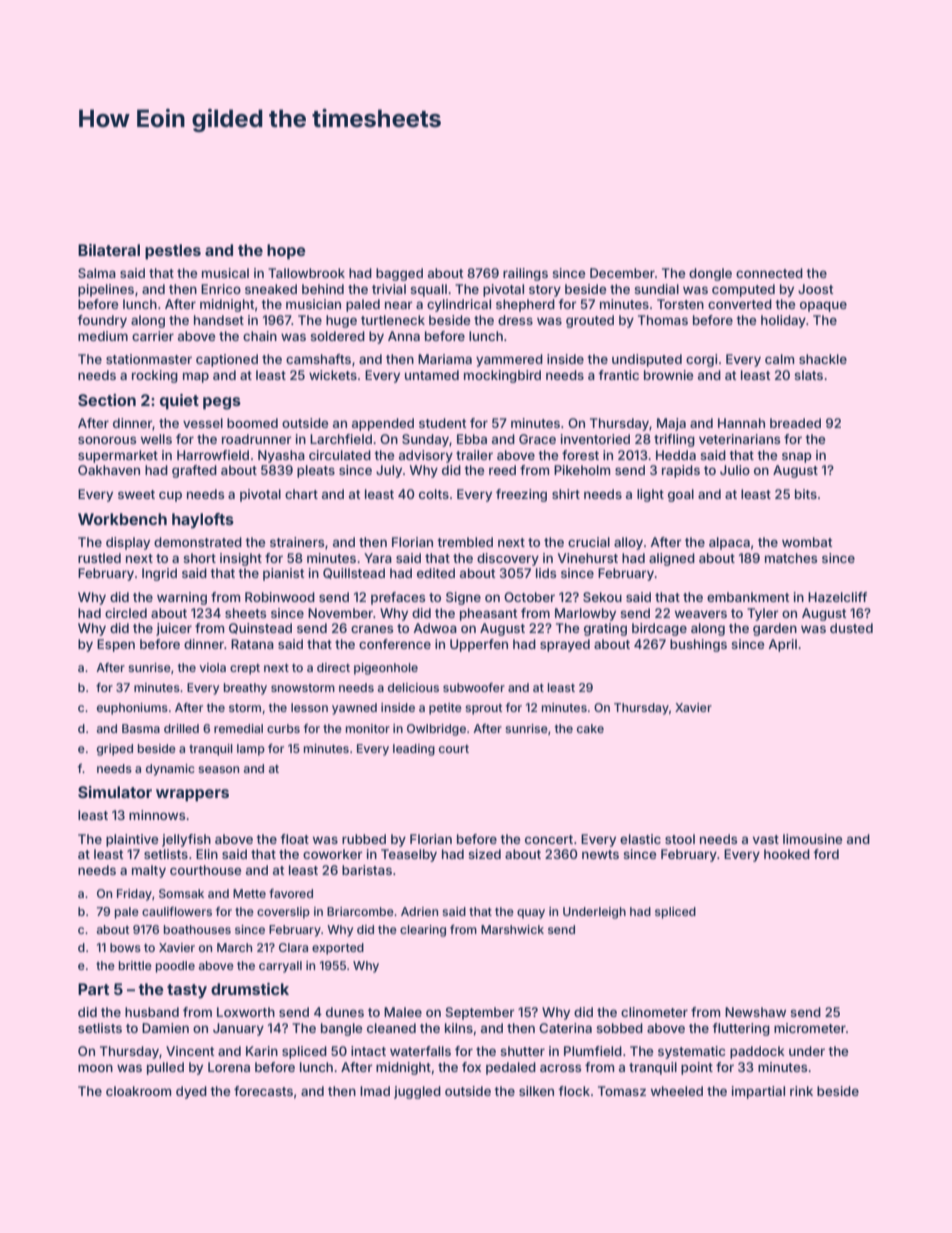 The image size is (952, 1233). Describe the element at coordinates (580, 455) in the document. I see `forest` at that location.
